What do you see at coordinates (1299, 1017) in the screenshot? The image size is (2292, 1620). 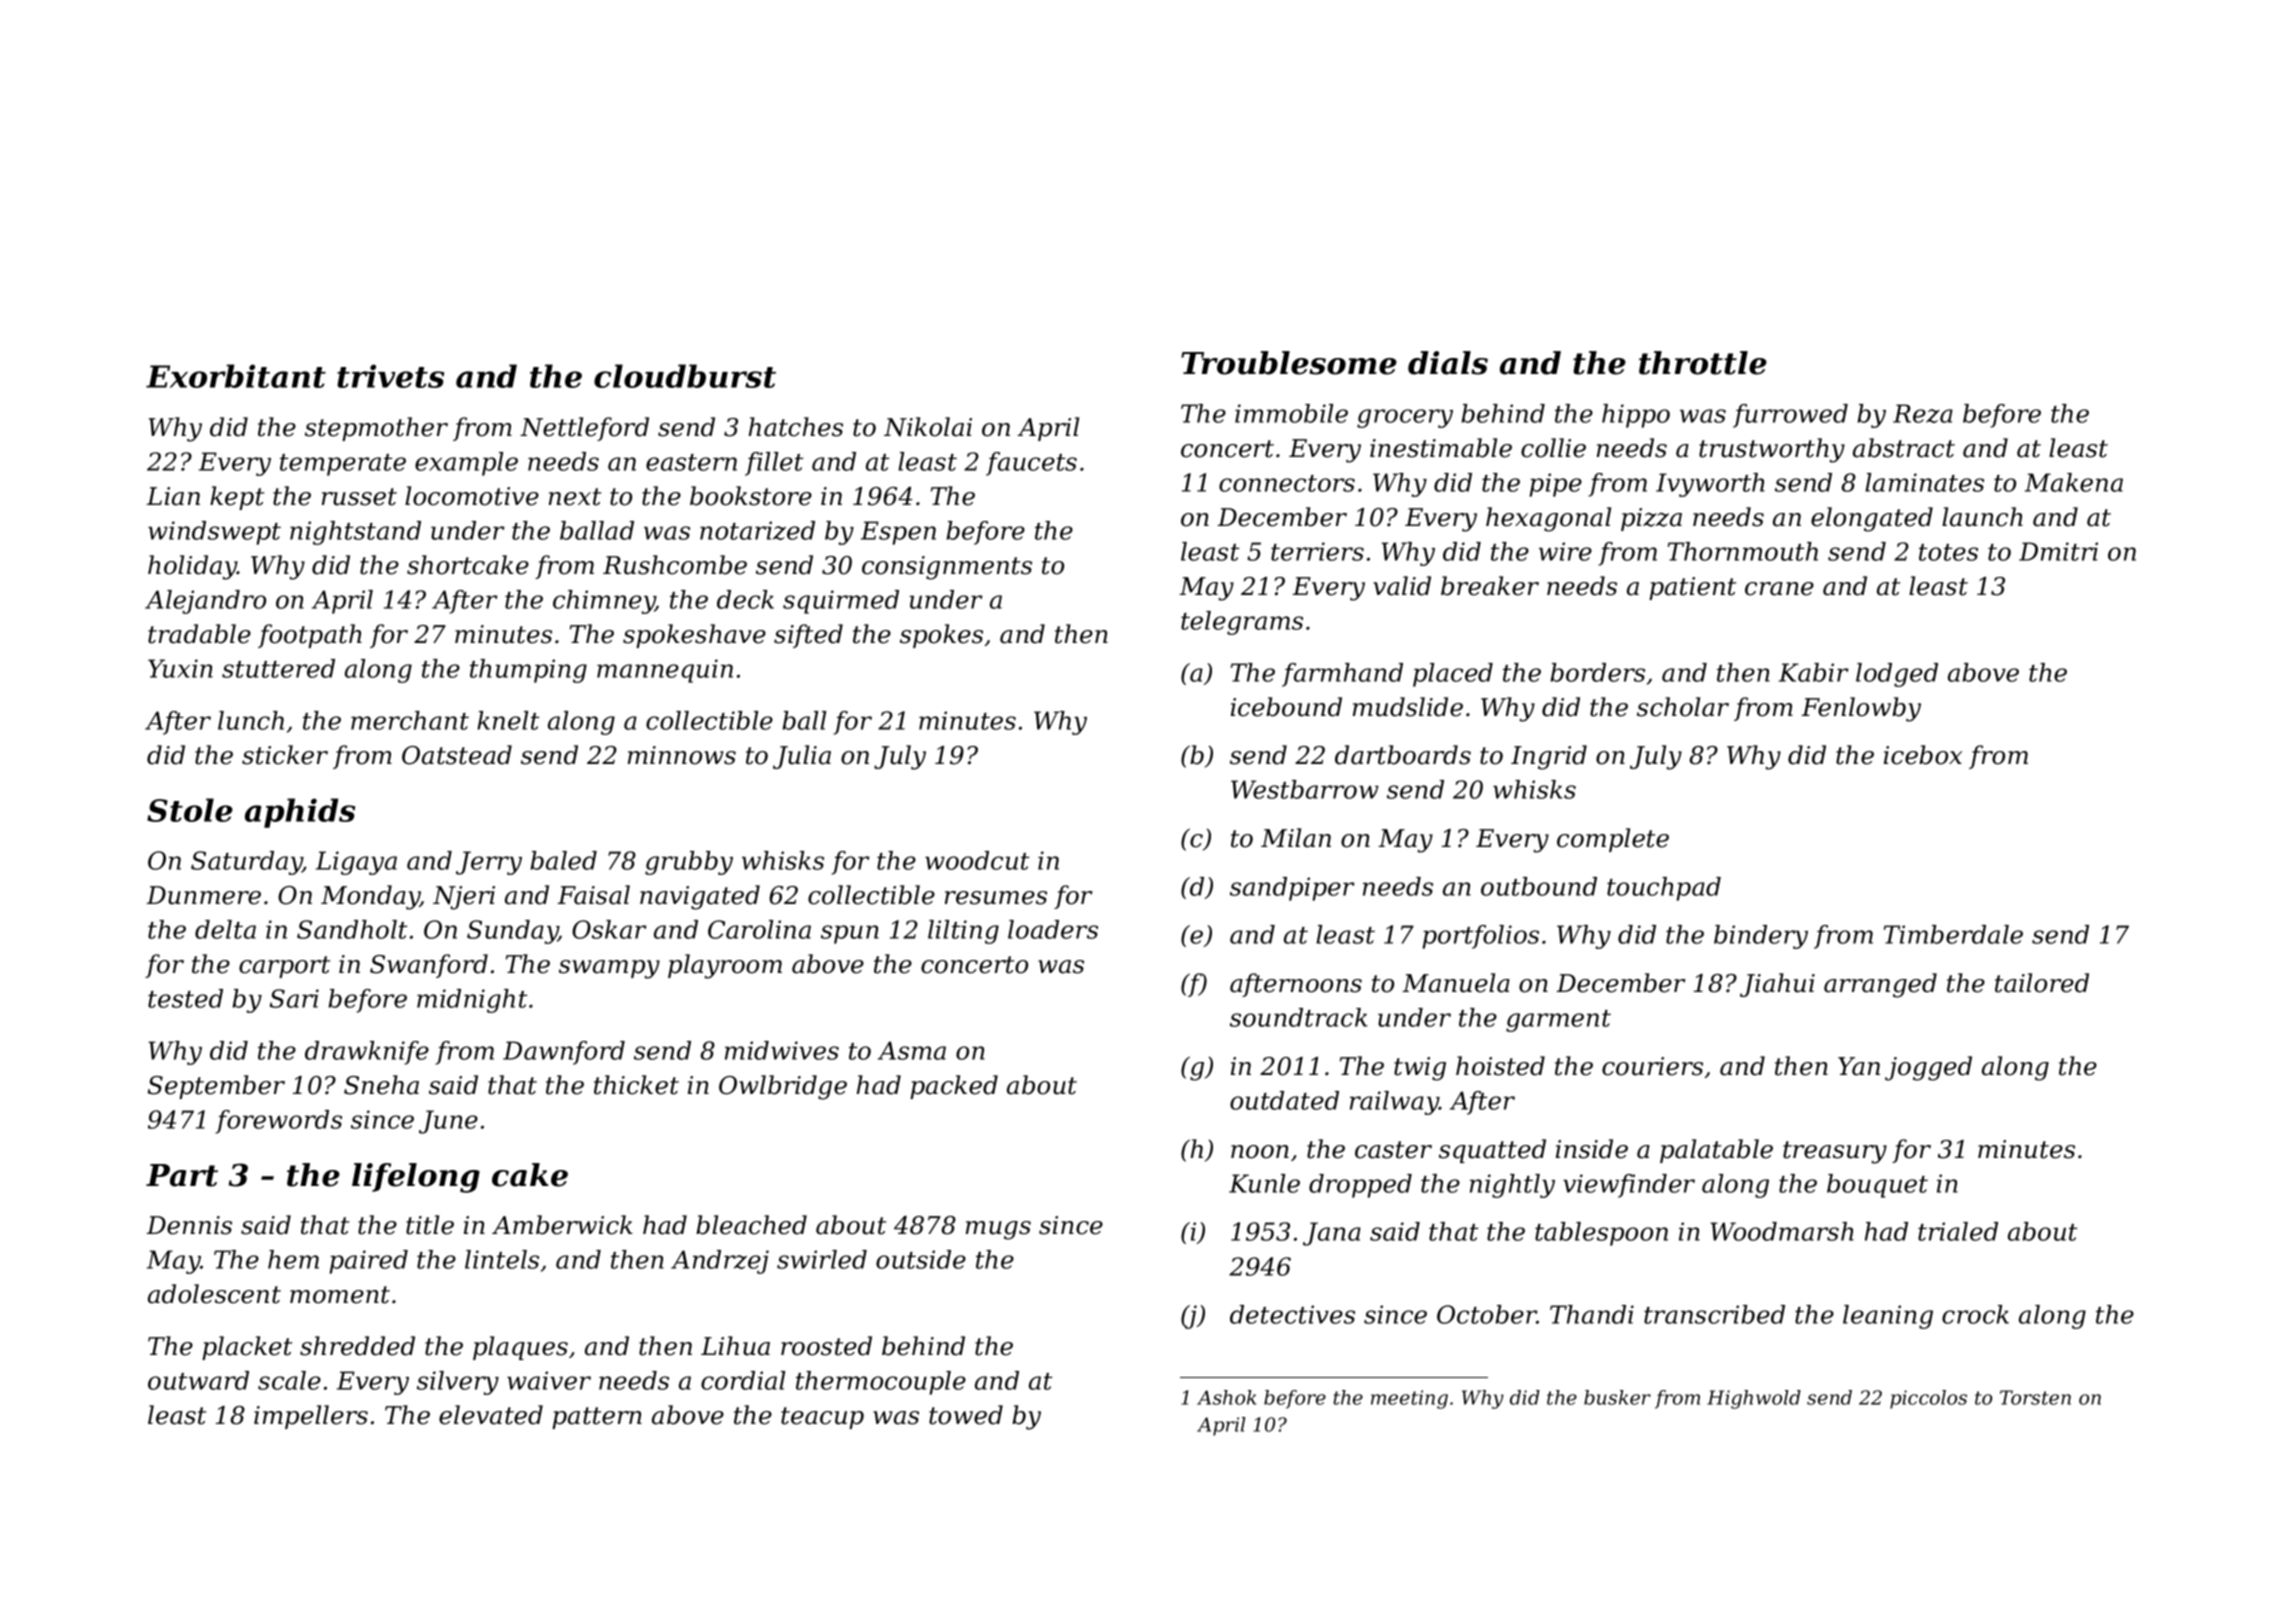 I see `soundtrack` at bounding box center [1299, 1017].
